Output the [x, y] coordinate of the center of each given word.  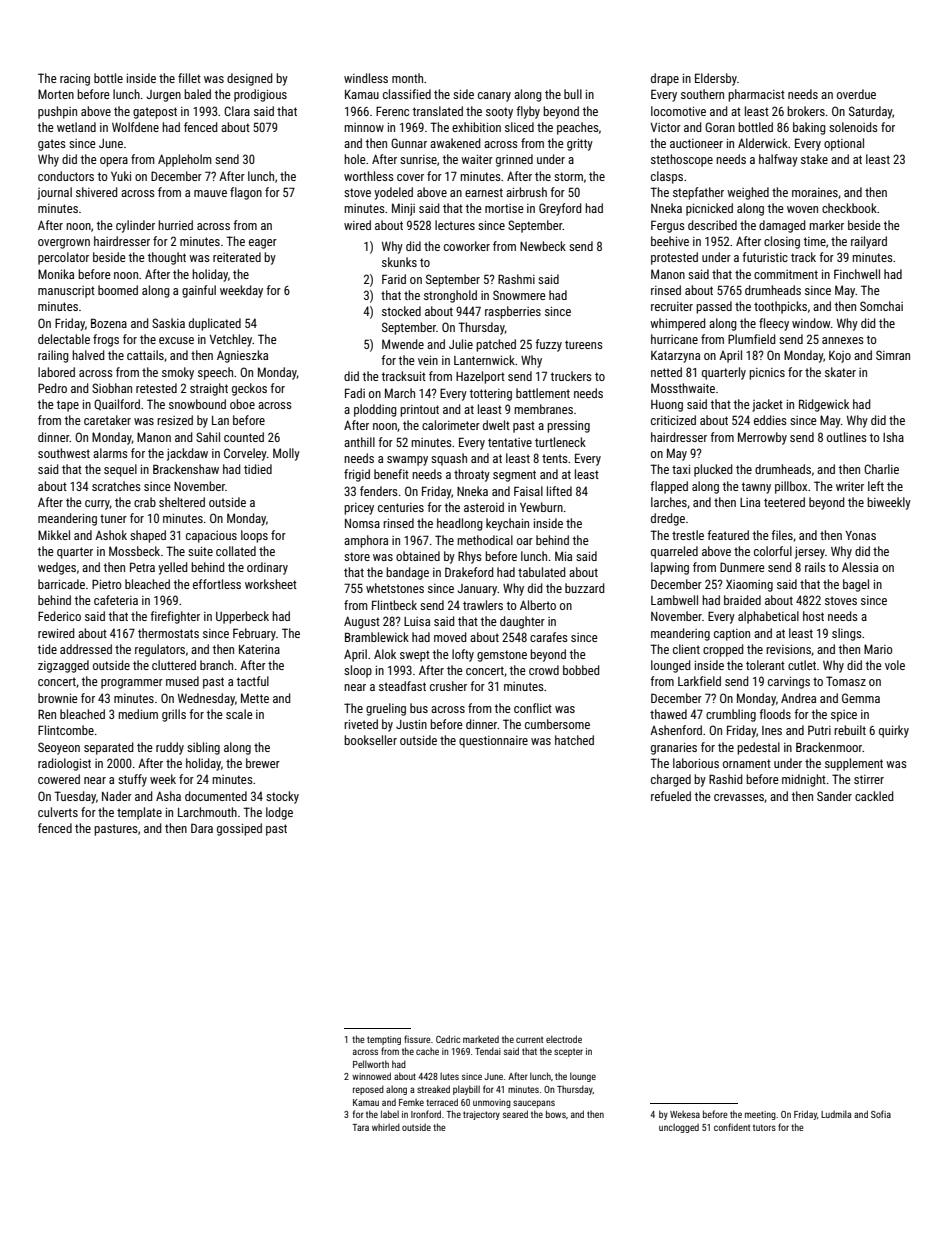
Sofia [881, 1114]
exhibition [476, 127]
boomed [118, 290]
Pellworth [371, 1064]
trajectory [481, 1115]
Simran [893, 355]
